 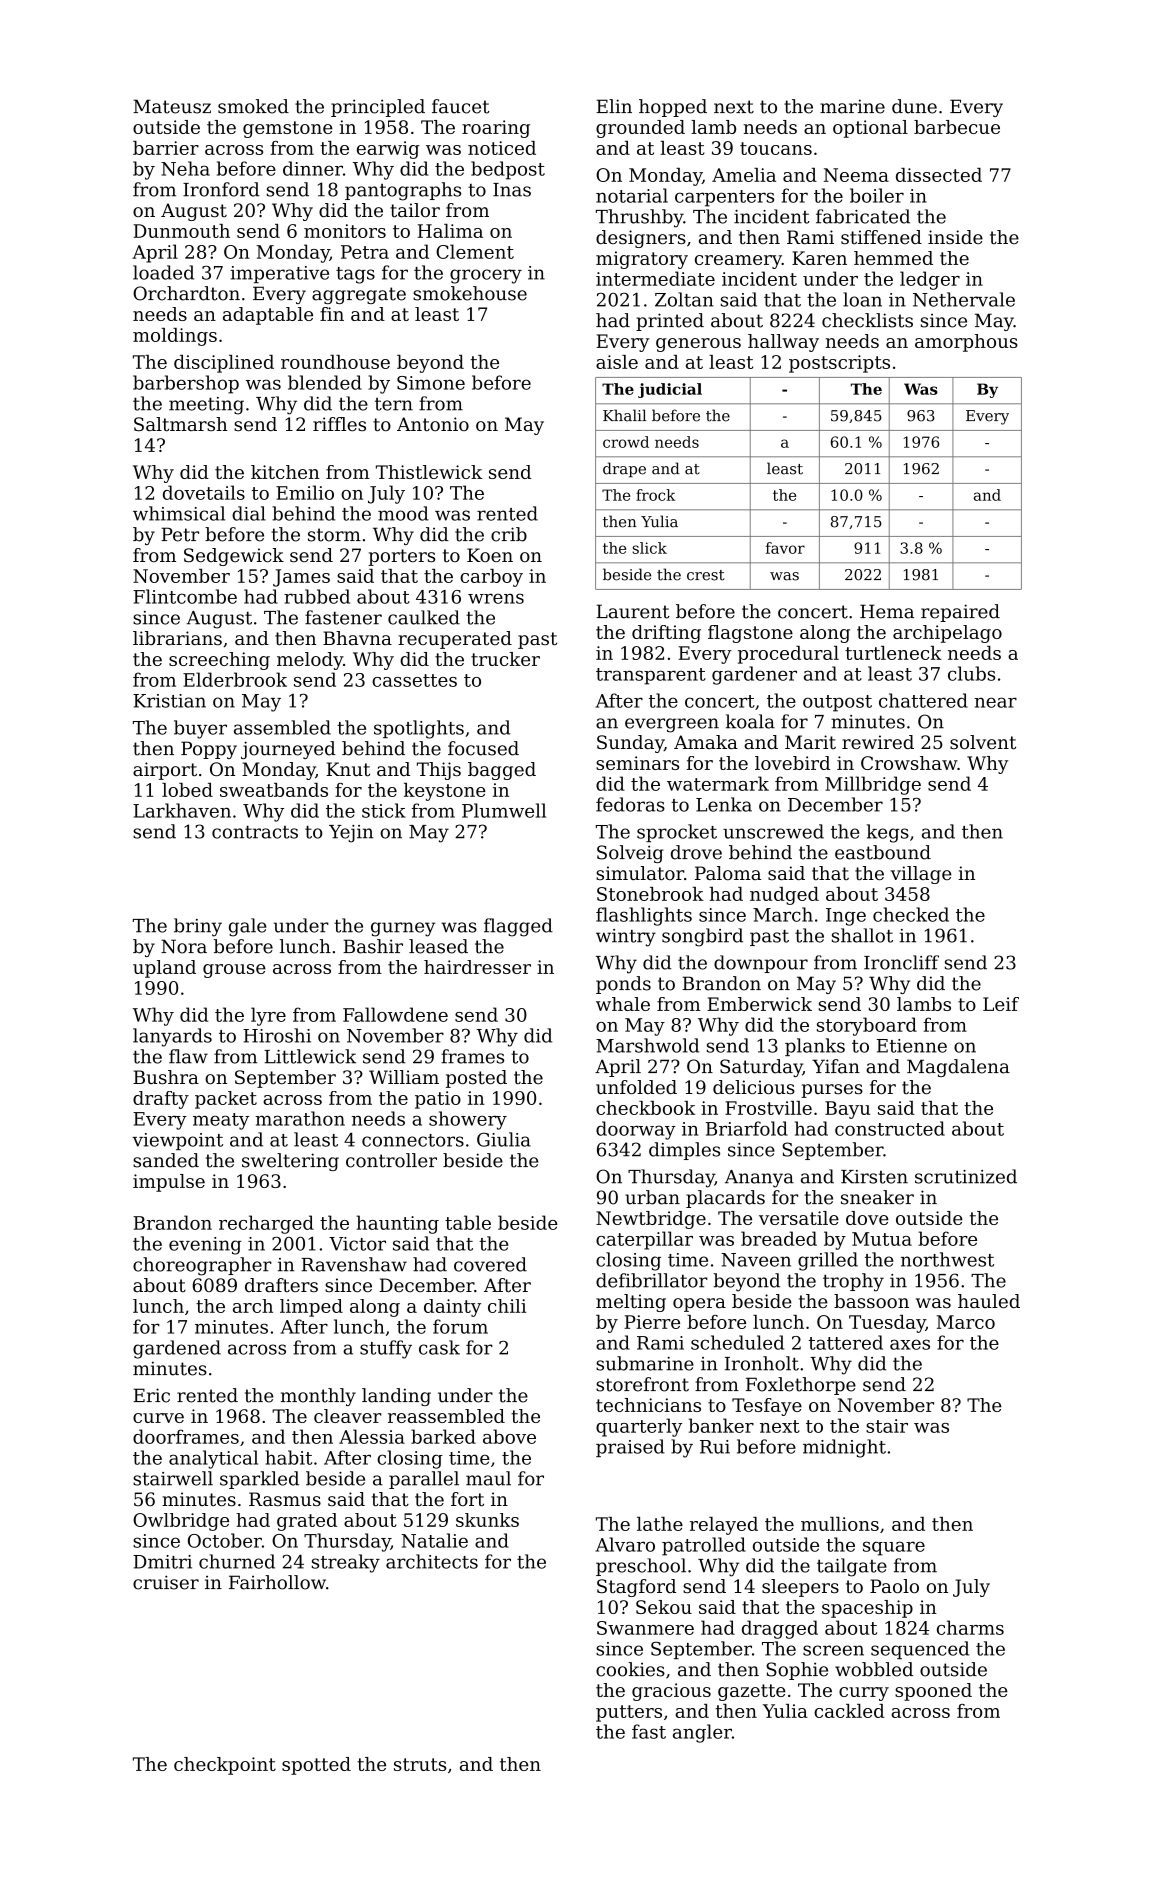 What do you see at coordinates (378, 108) in the screenshot?
I see `principled` at bounding box center [378, 108].
